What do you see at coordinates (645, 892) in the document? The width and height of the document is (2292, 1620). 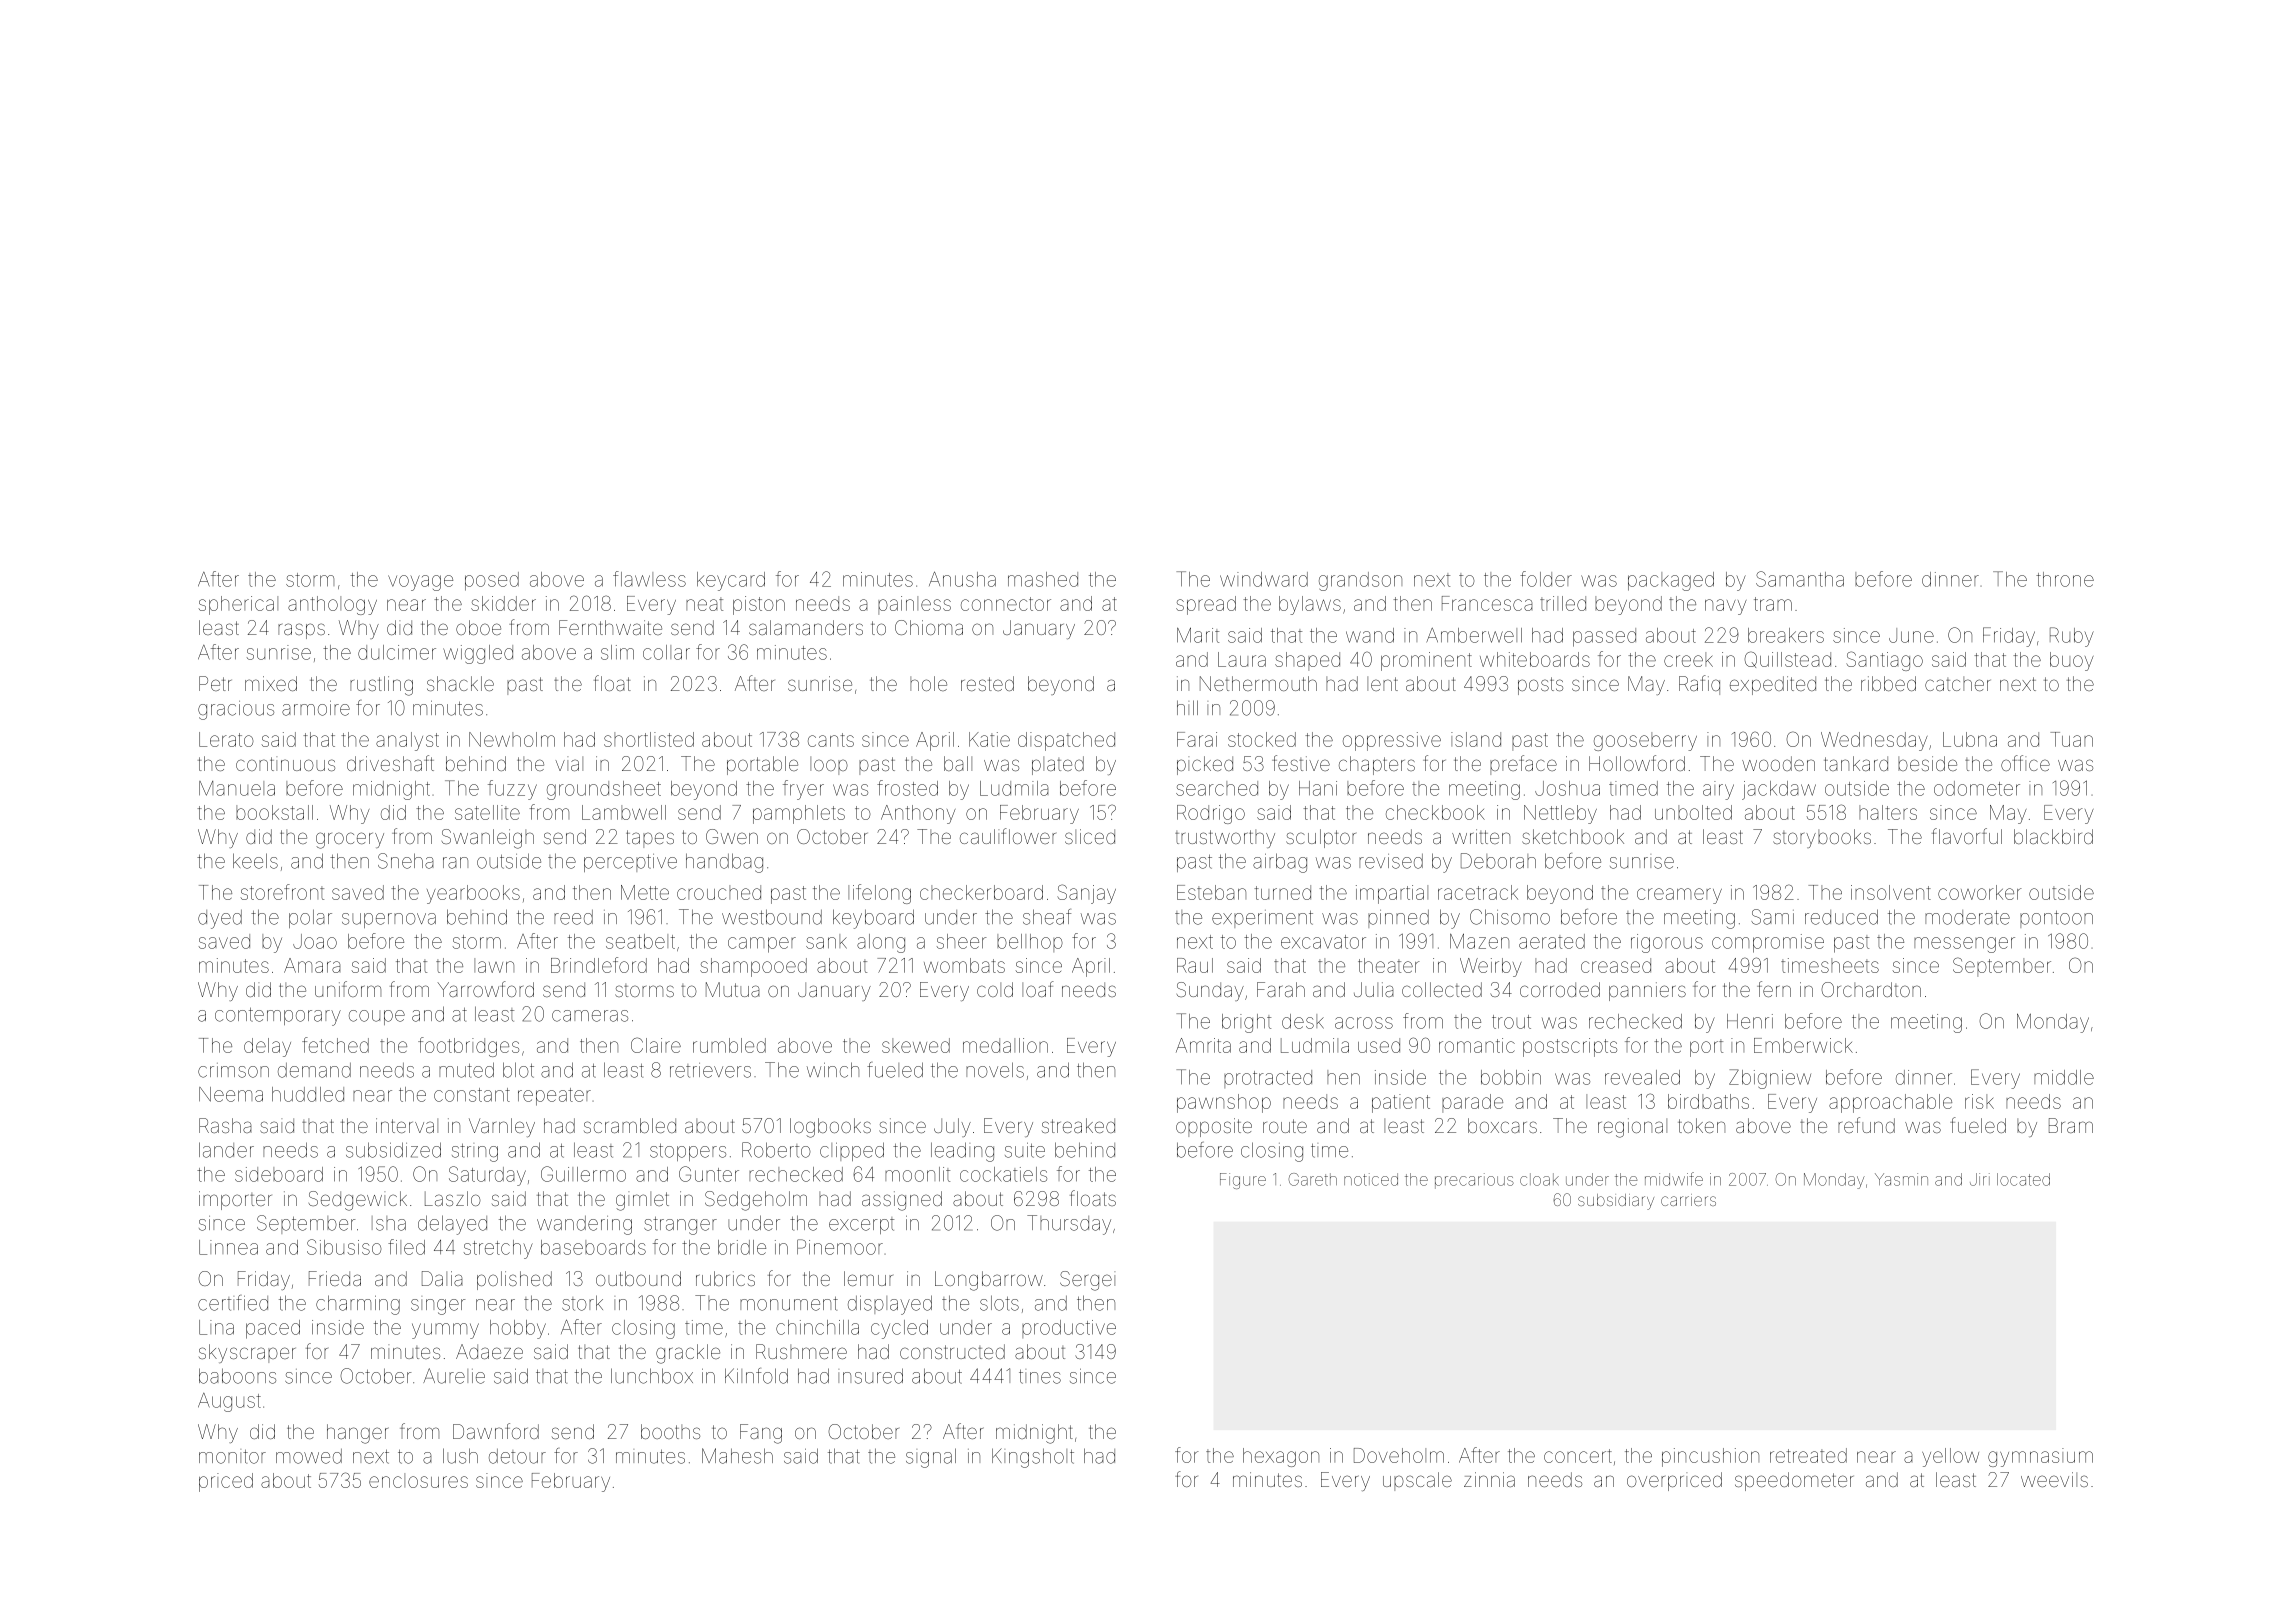 I see `Mette` at bounding box center [645, 892].
